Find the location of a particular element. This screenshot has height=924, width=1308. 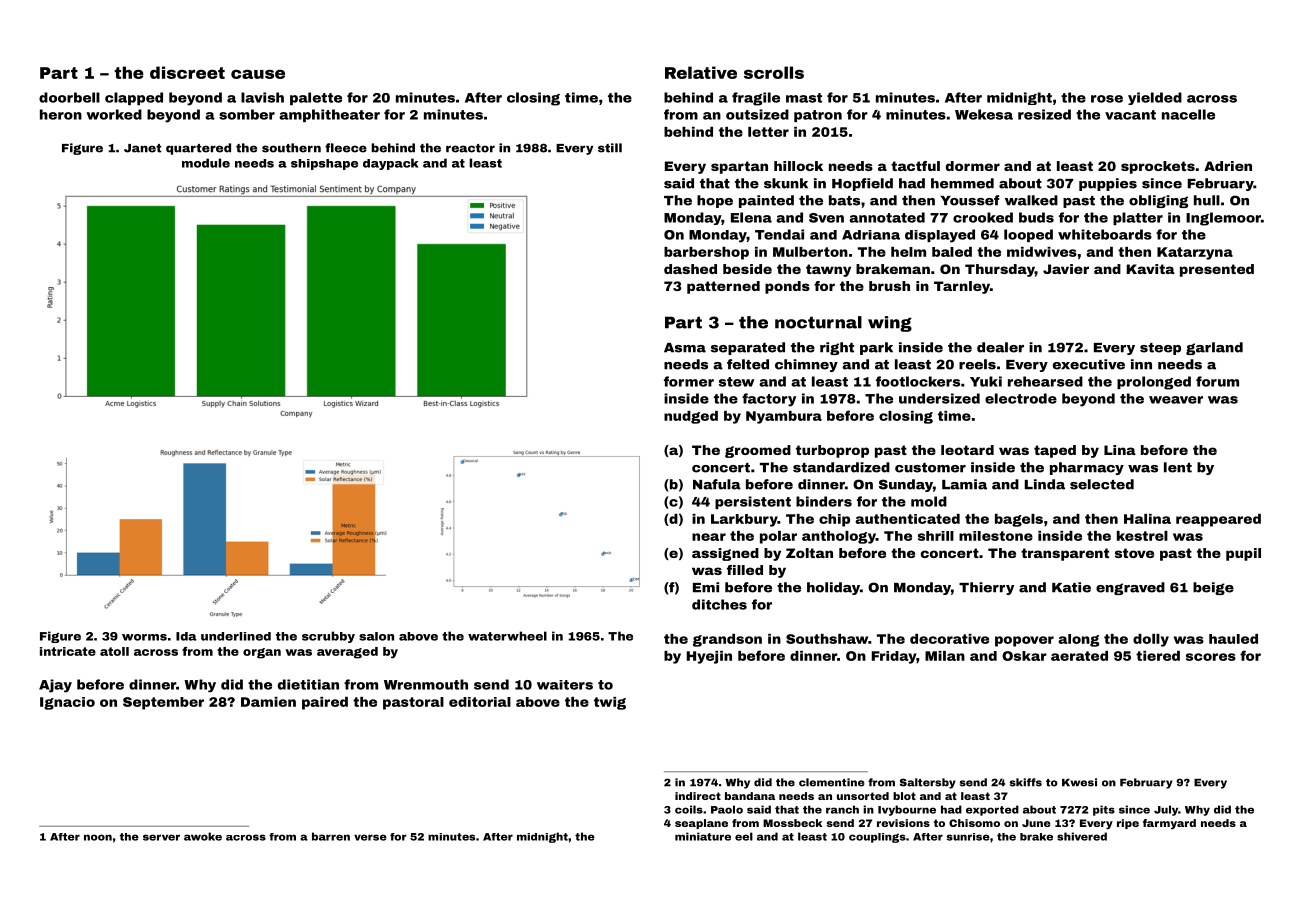

beige is located at coordinates (1213, 588).
